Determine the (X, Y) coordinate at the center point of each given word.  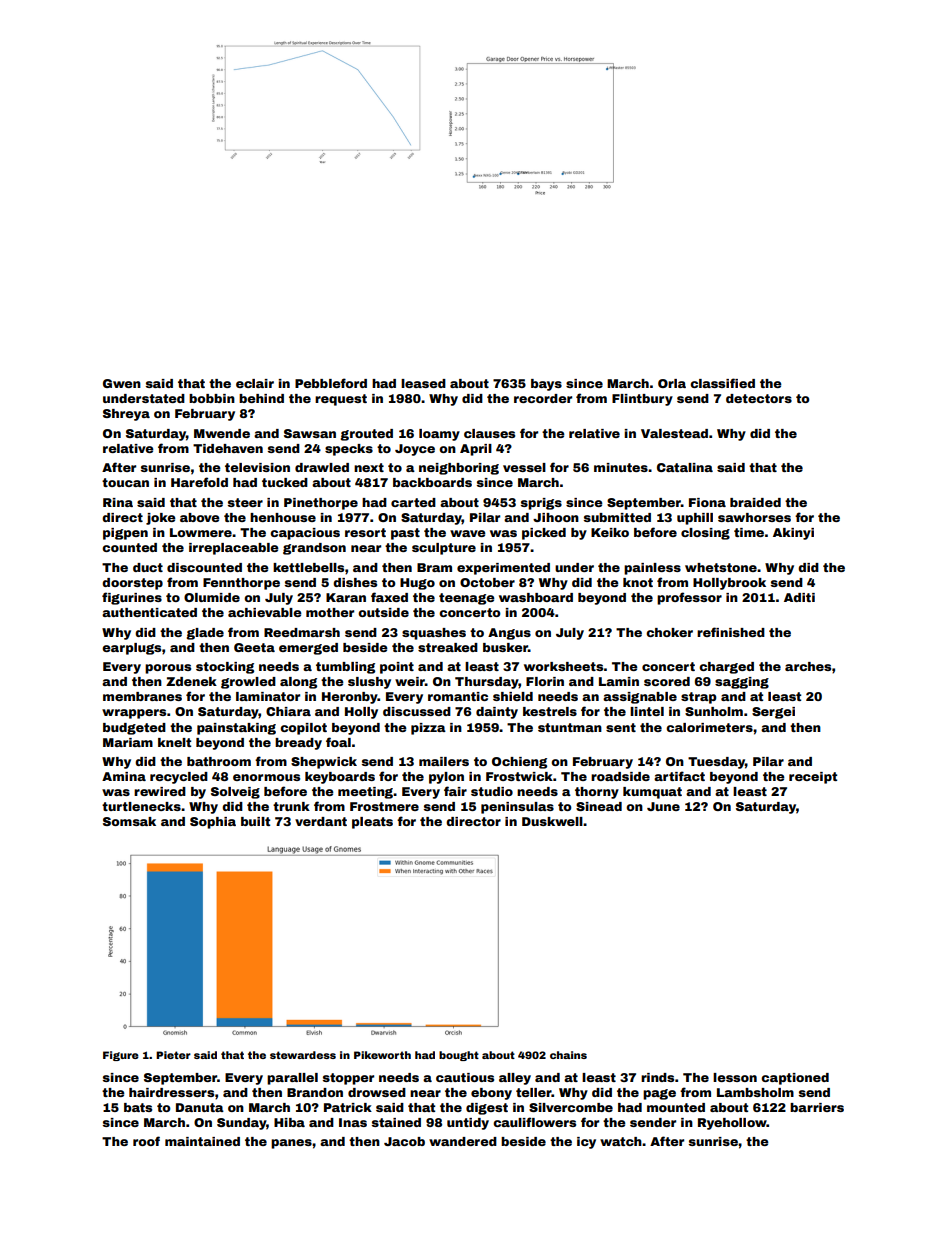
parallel (292, 1079)
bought (459, 1056)
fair (455, 791)
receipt (813, 778)
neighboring (459, 469)
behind (261, 398)
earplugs (131, 649)
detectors (759, 398)
